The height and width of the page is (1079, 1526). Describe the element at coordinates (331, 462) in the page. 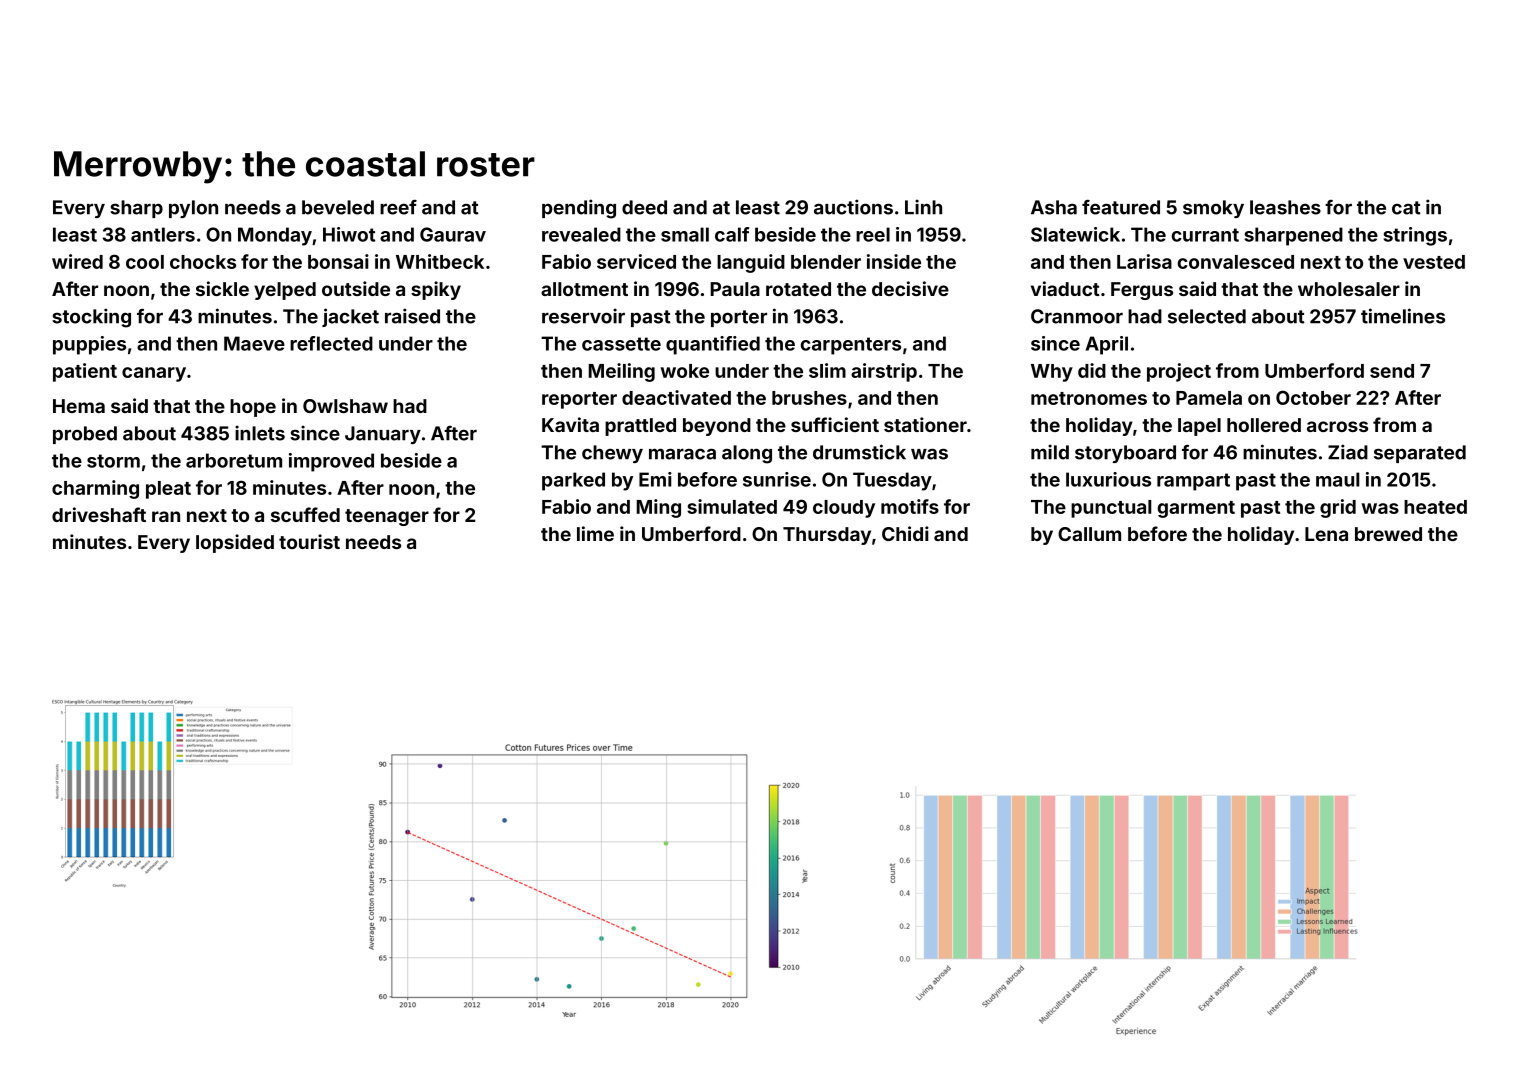

I see `improved` at that location.
